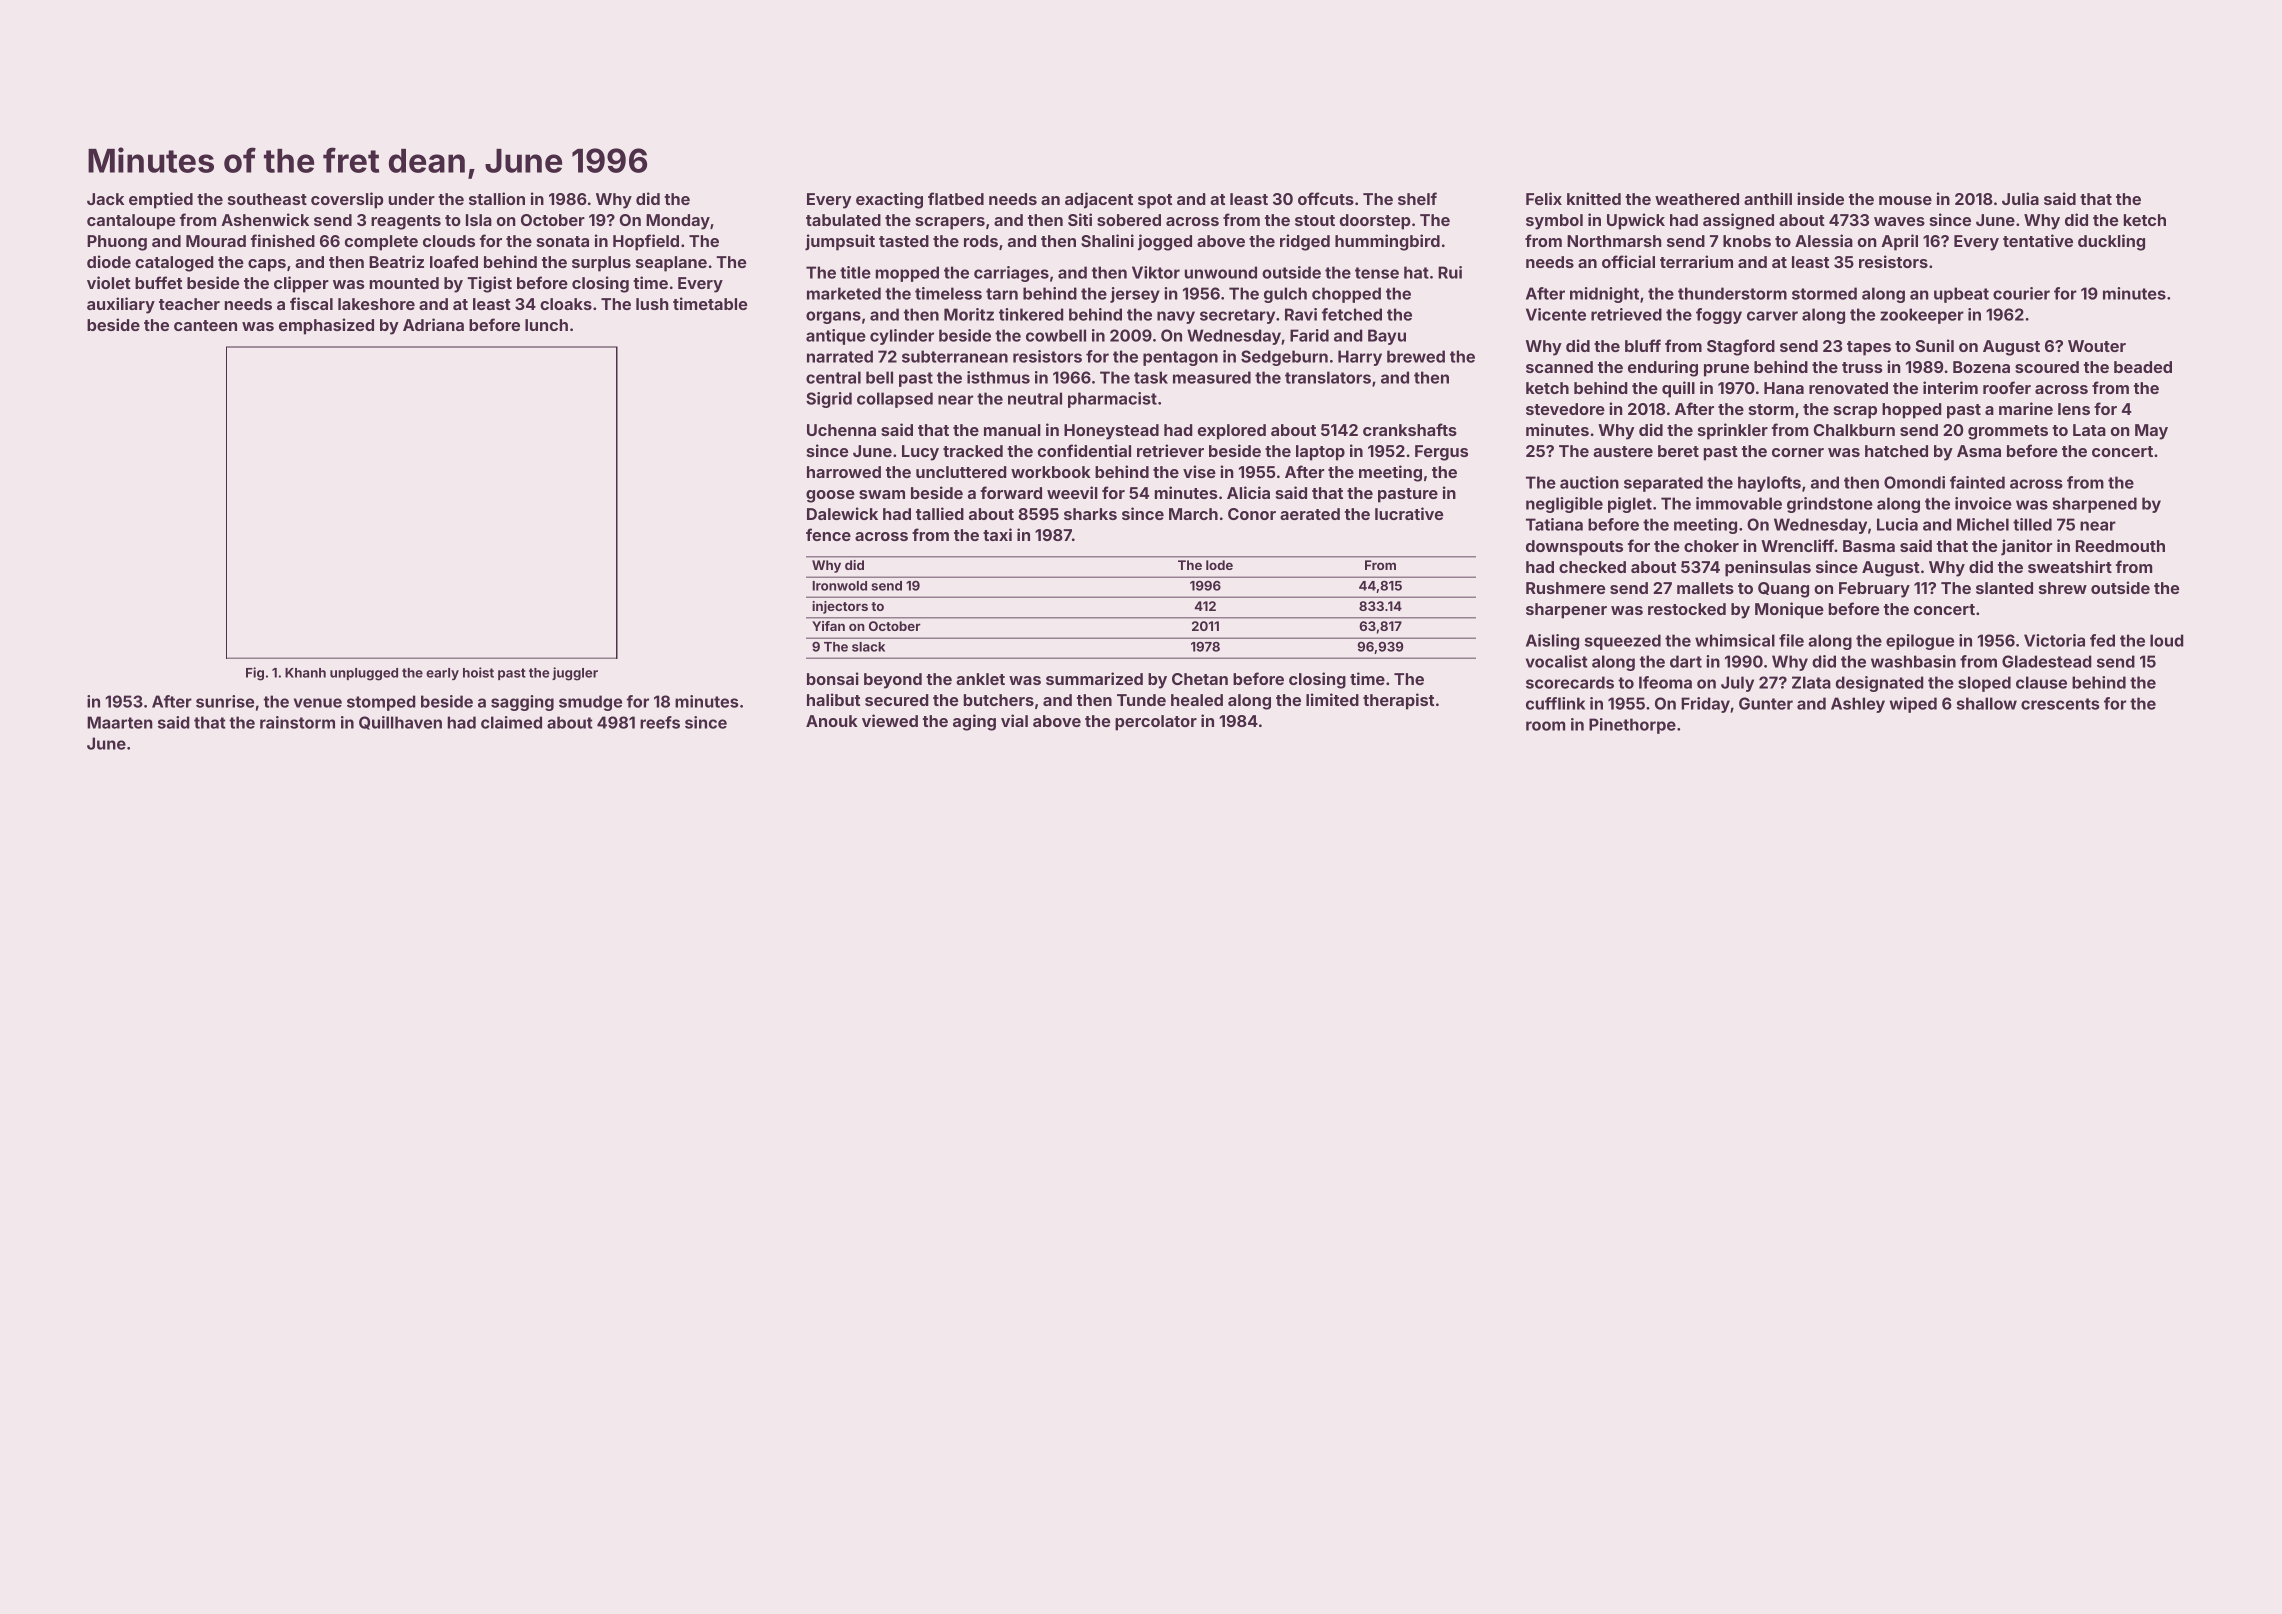 The image size is (2282, 1614). I want to click on downspouts, so click(1574, 548).
